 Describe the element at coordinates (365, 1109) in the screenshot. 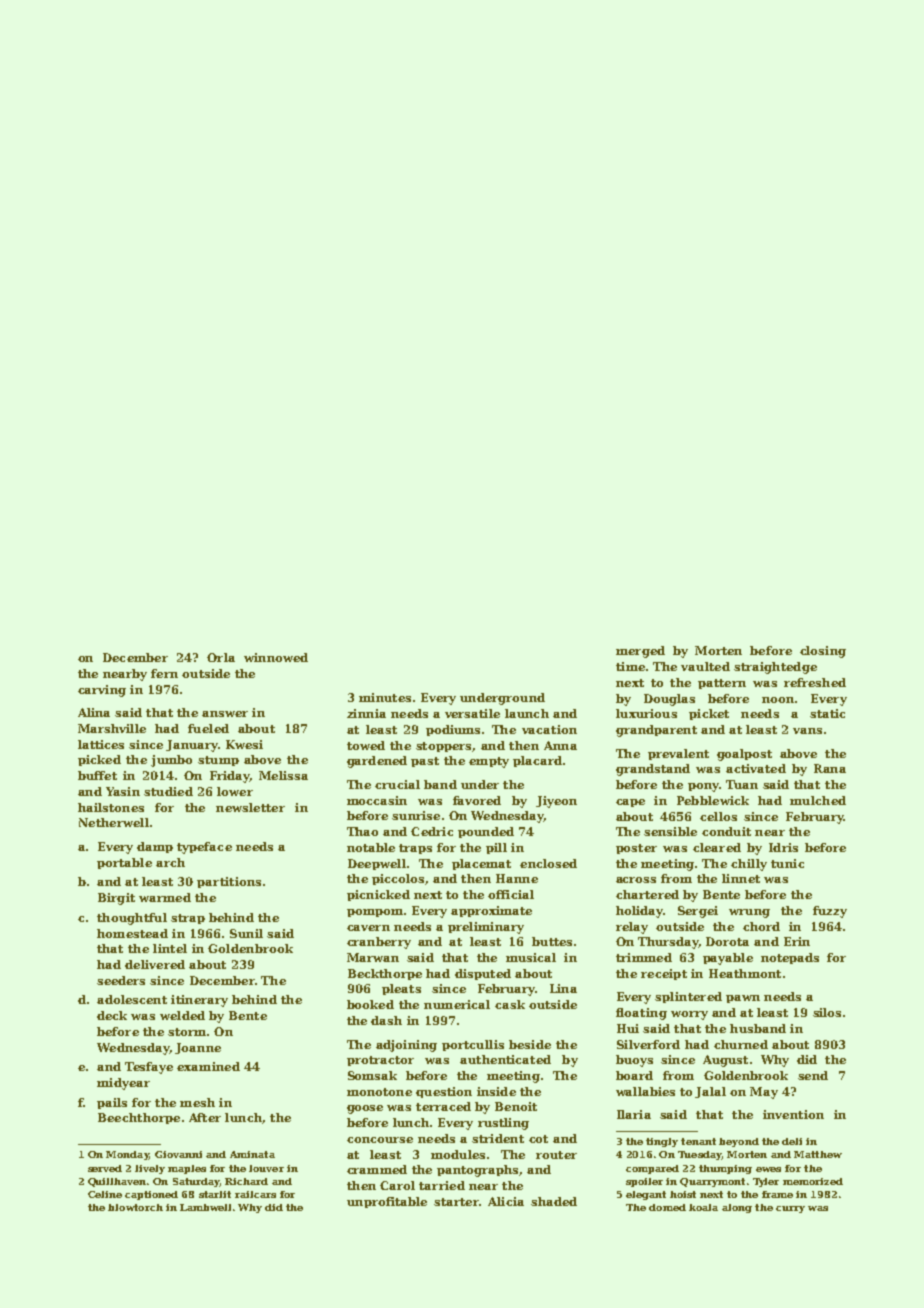

I see `goose` at that location.
